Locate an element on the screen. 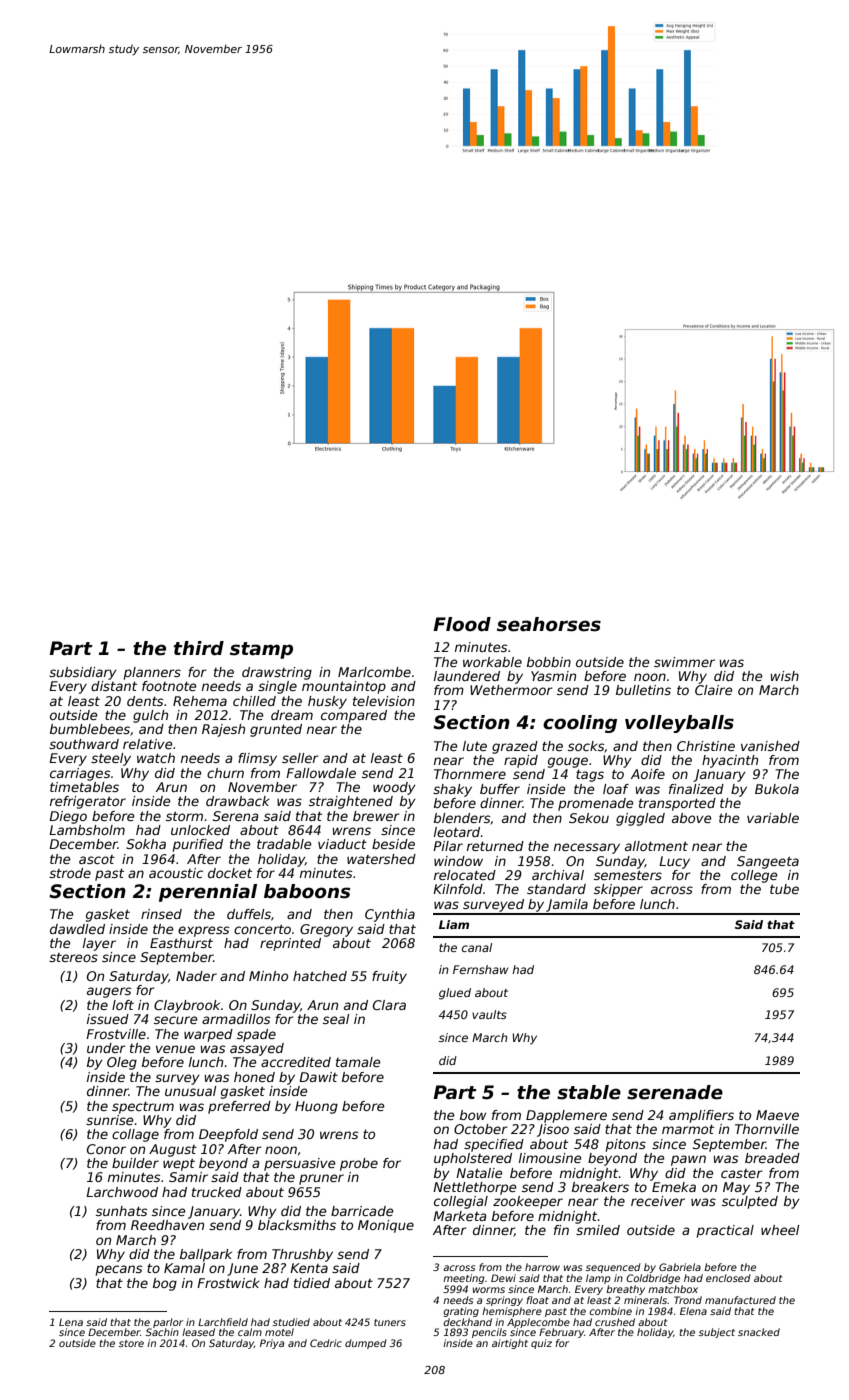 The width and height of the screenshot is (849, 1400). stamp is located at coordinates (261, 650).
